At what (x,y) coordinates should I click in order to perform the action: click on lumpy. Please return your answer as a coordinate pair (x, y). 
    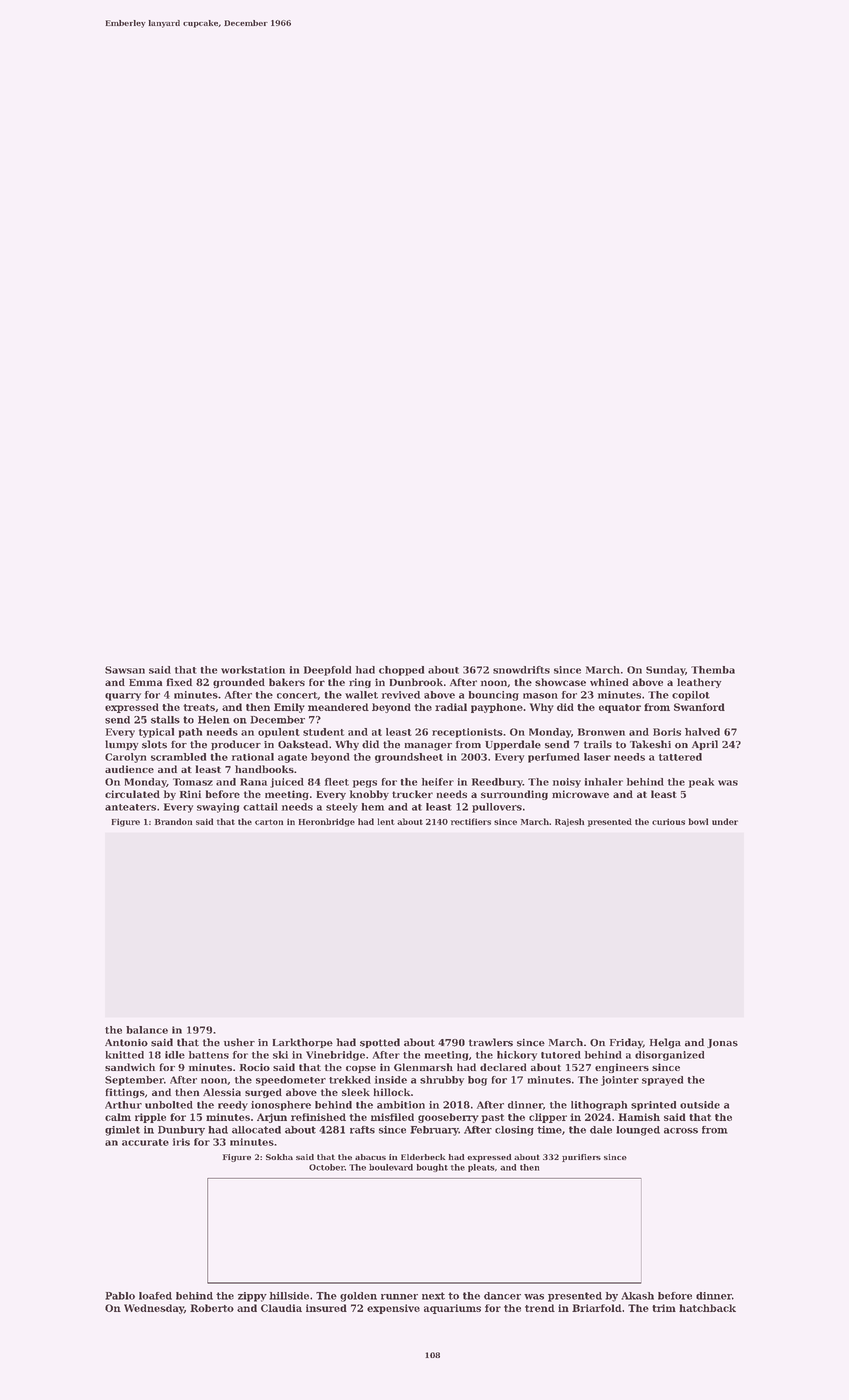
    Looking at the image, I should click on (122, 745).
